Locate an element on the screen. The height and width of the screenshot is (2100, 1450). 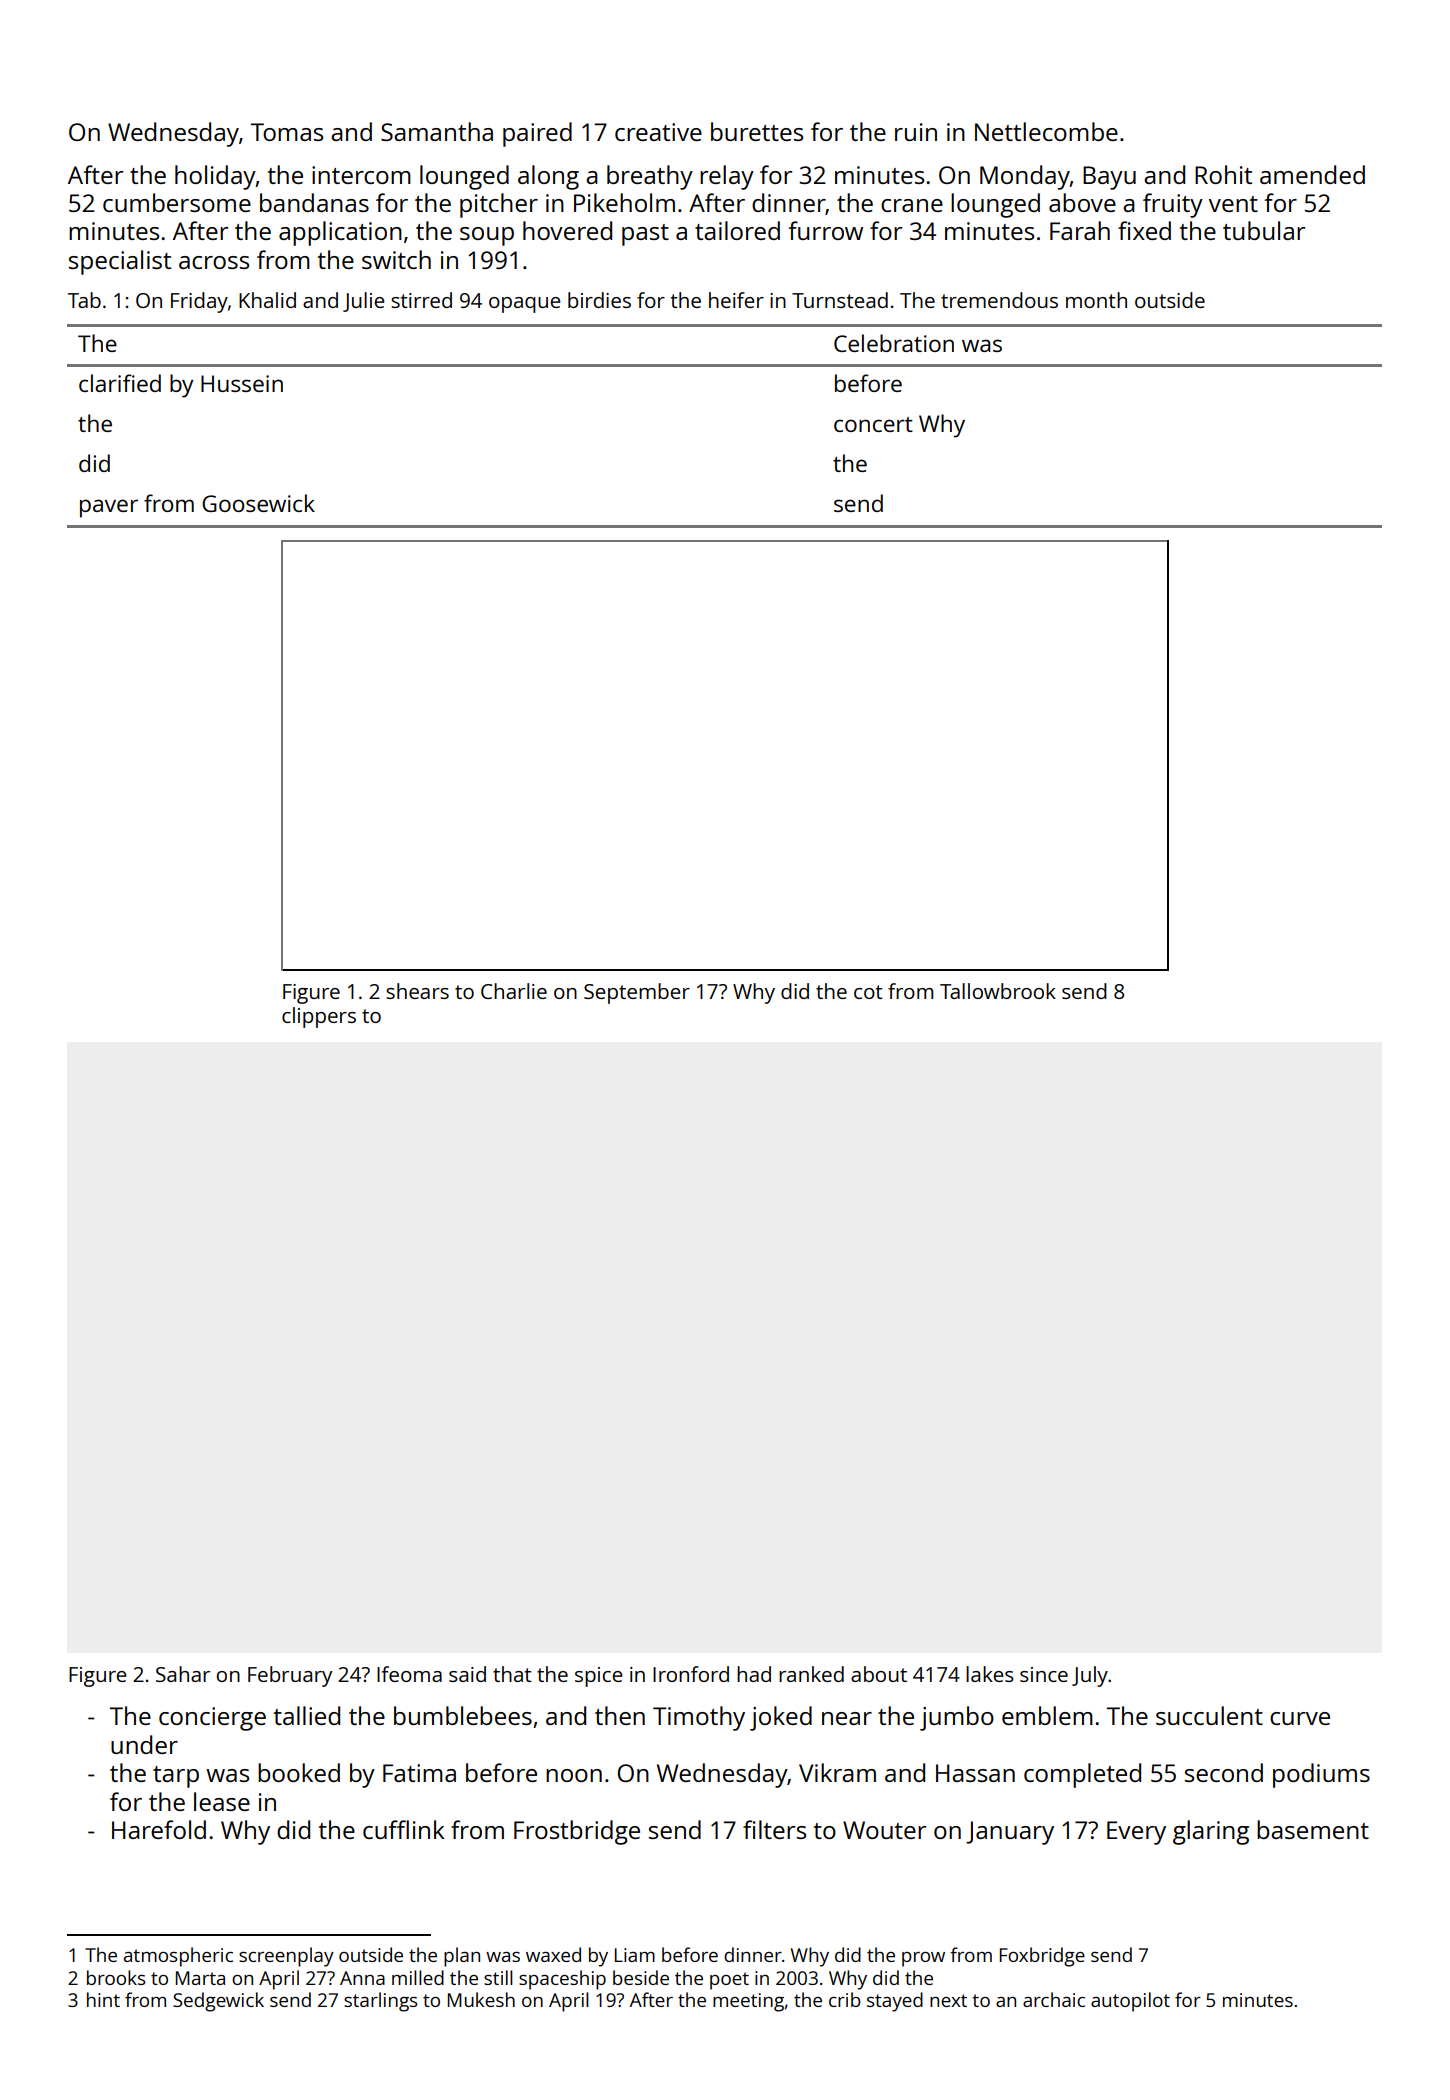
Rohit is located at coordinates (1223, 174).
